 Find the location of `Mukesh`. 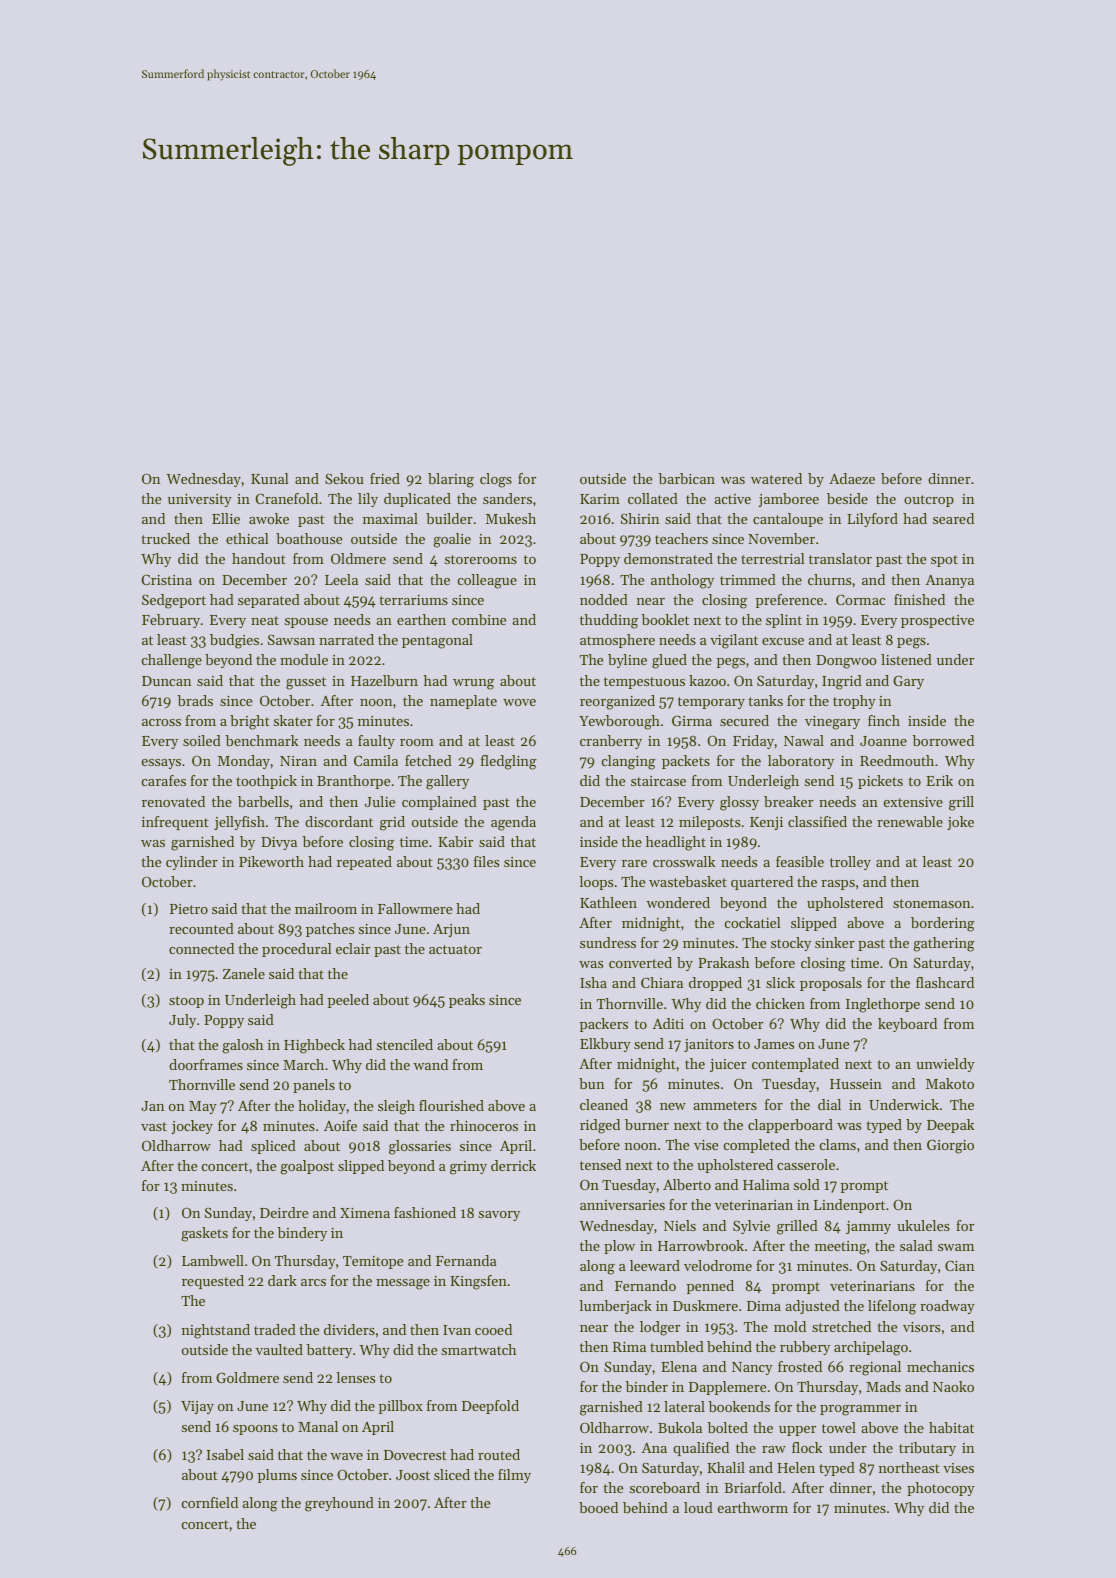

Mukesh is located at coordinates (511, 518).
